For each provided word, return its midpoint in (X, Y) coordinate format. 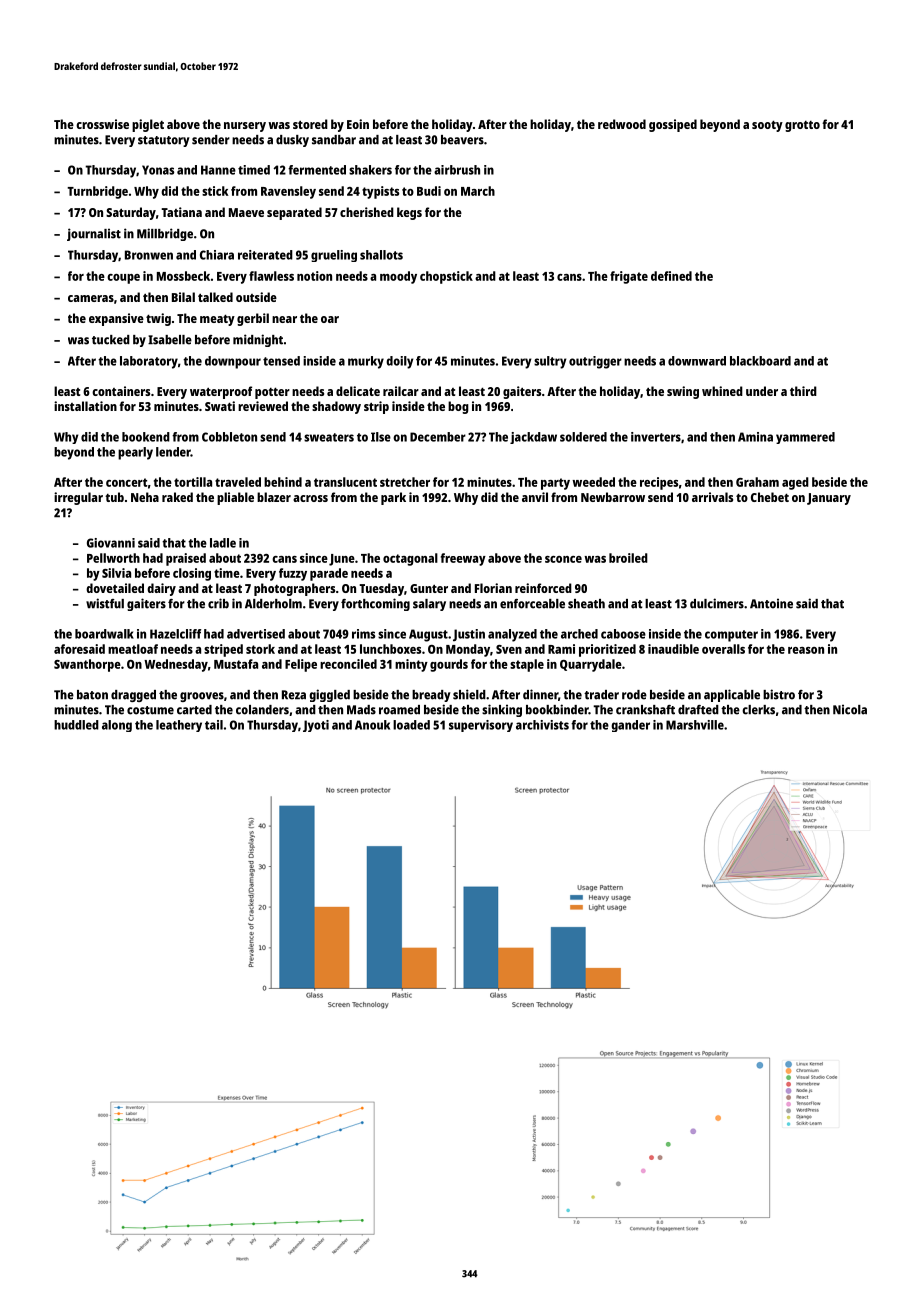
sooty (767, 126)
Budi (429, 191)
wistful (105, 603)
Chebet (770, 497)
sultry (550, 362)
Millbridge (165, 234)
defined (671, 276)
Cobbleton (229, 437)
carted (194, 710)
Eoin (358, 124)
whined (722, 391)
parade (329, 574)
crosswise (102, 124)
